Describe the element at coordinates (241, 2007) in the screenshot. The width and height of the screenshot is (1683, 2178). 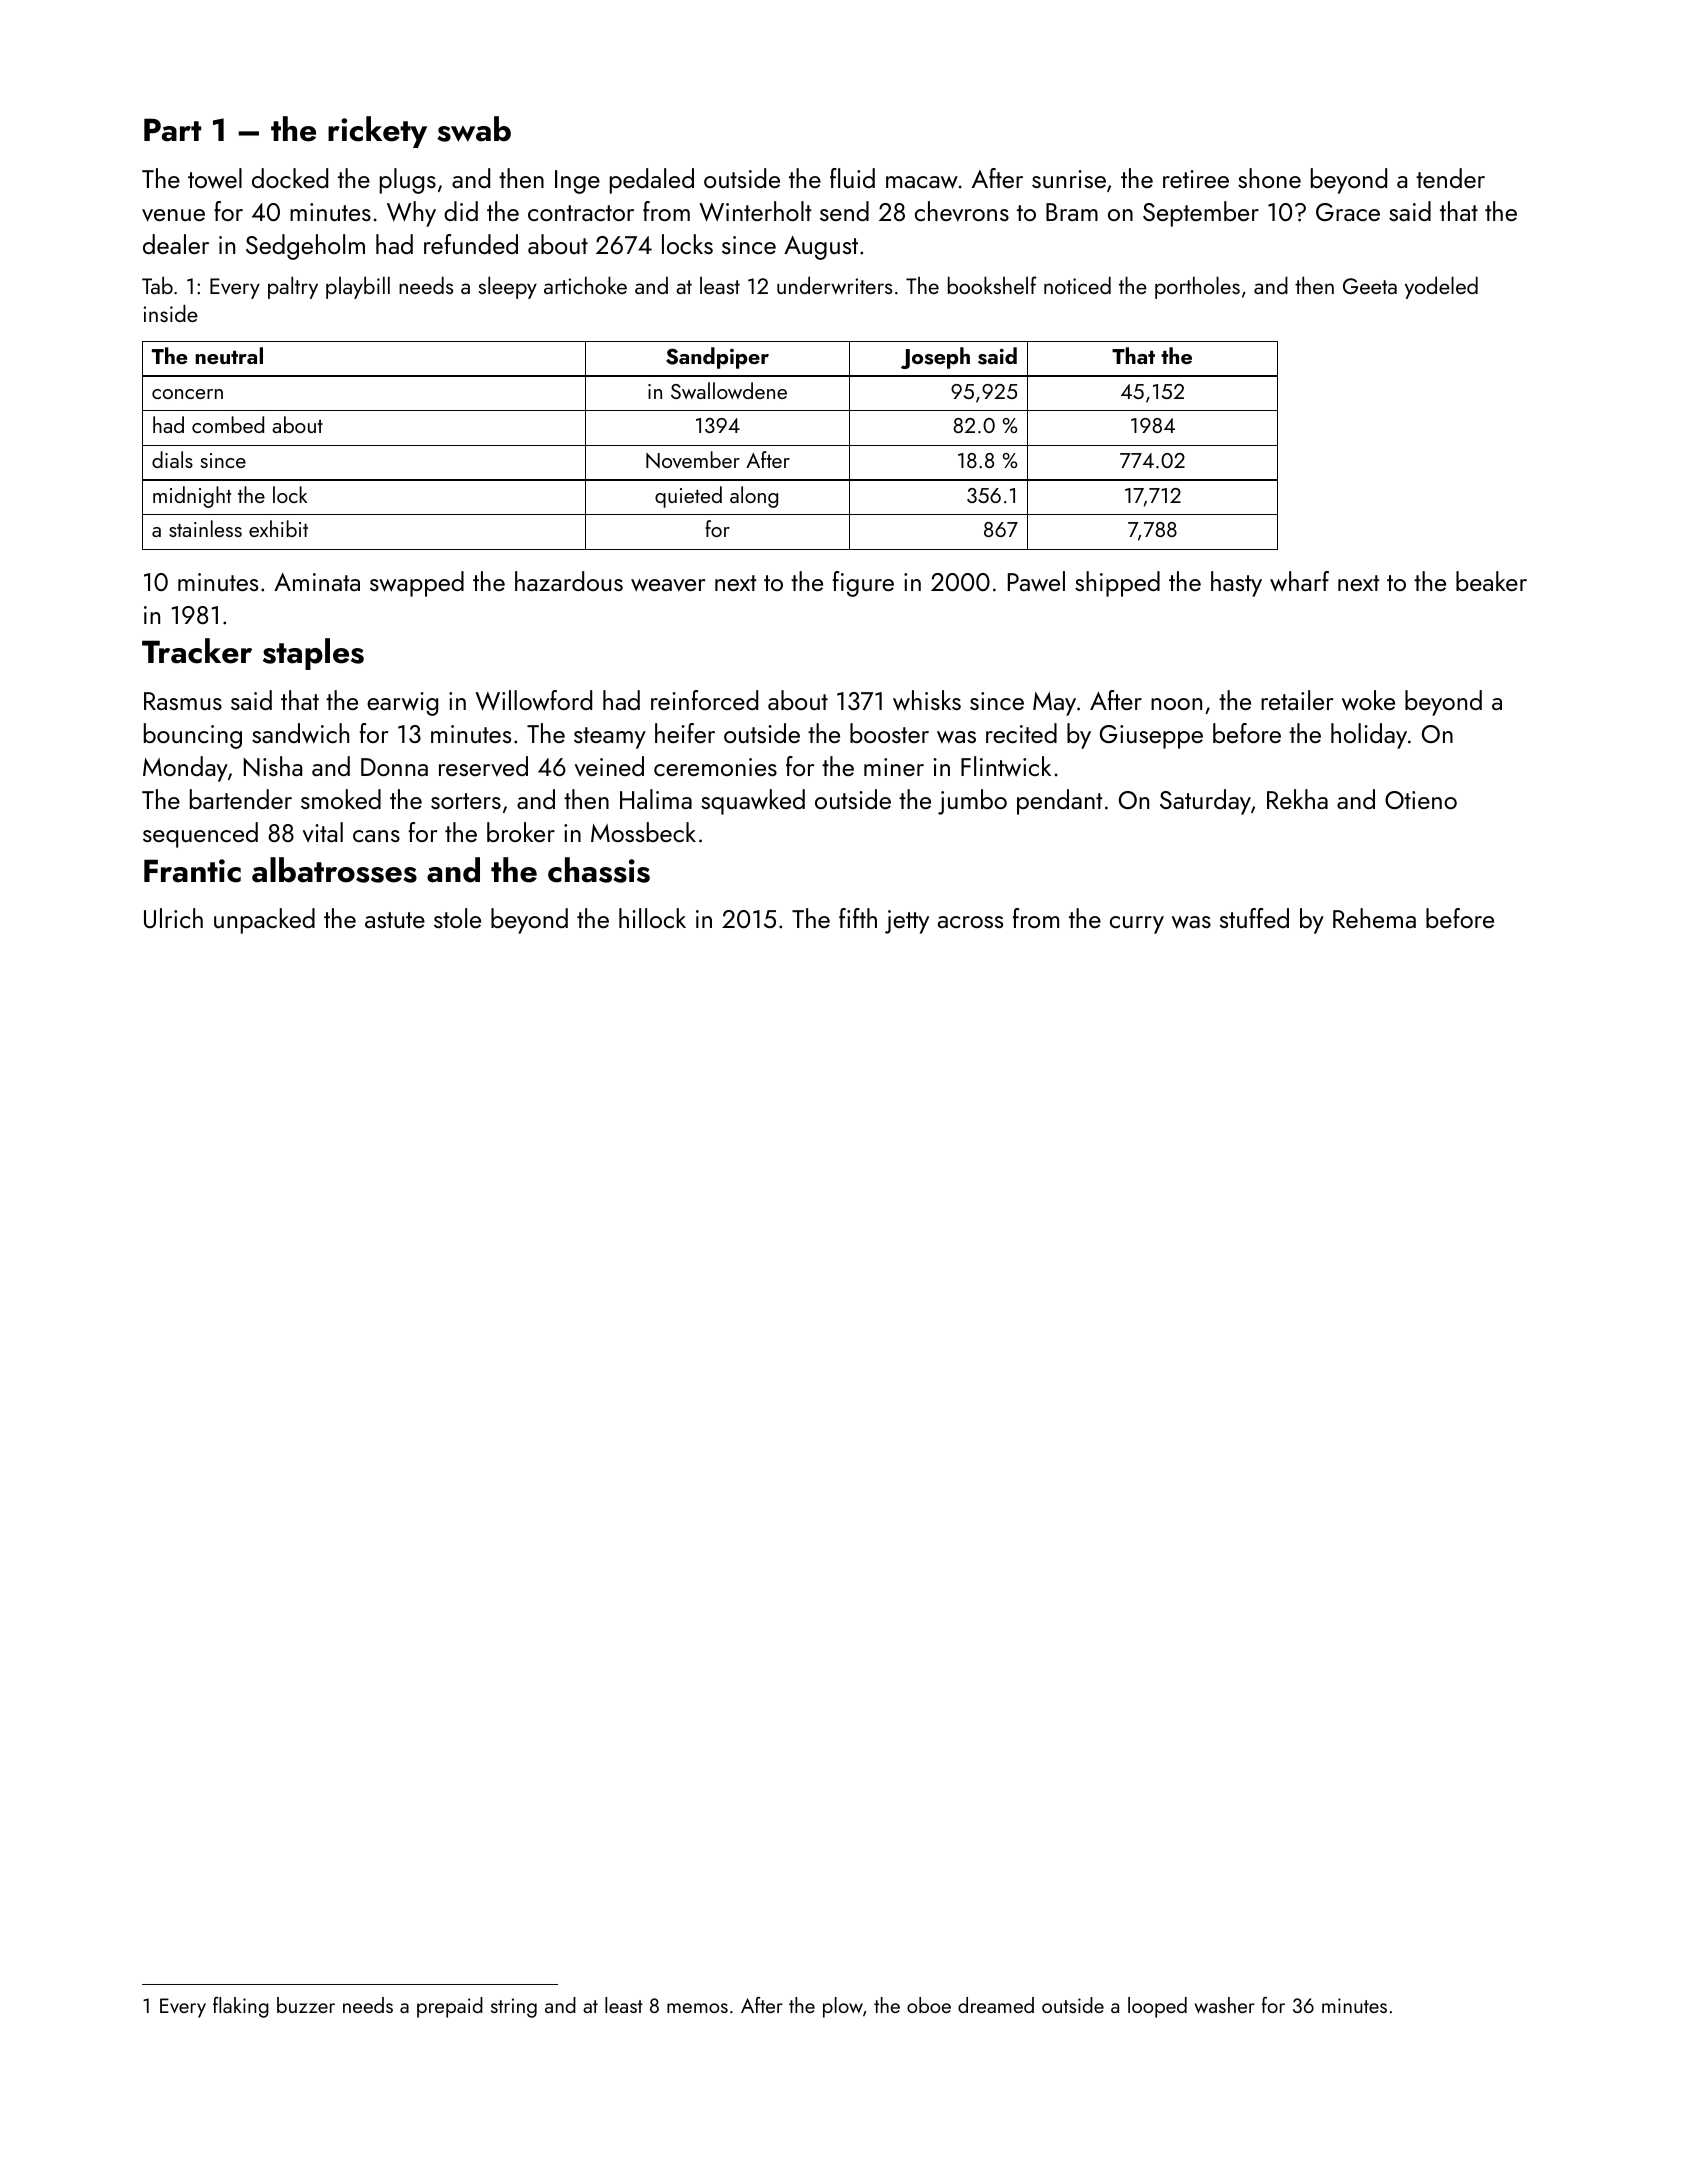
I see `flaking` at that location.
